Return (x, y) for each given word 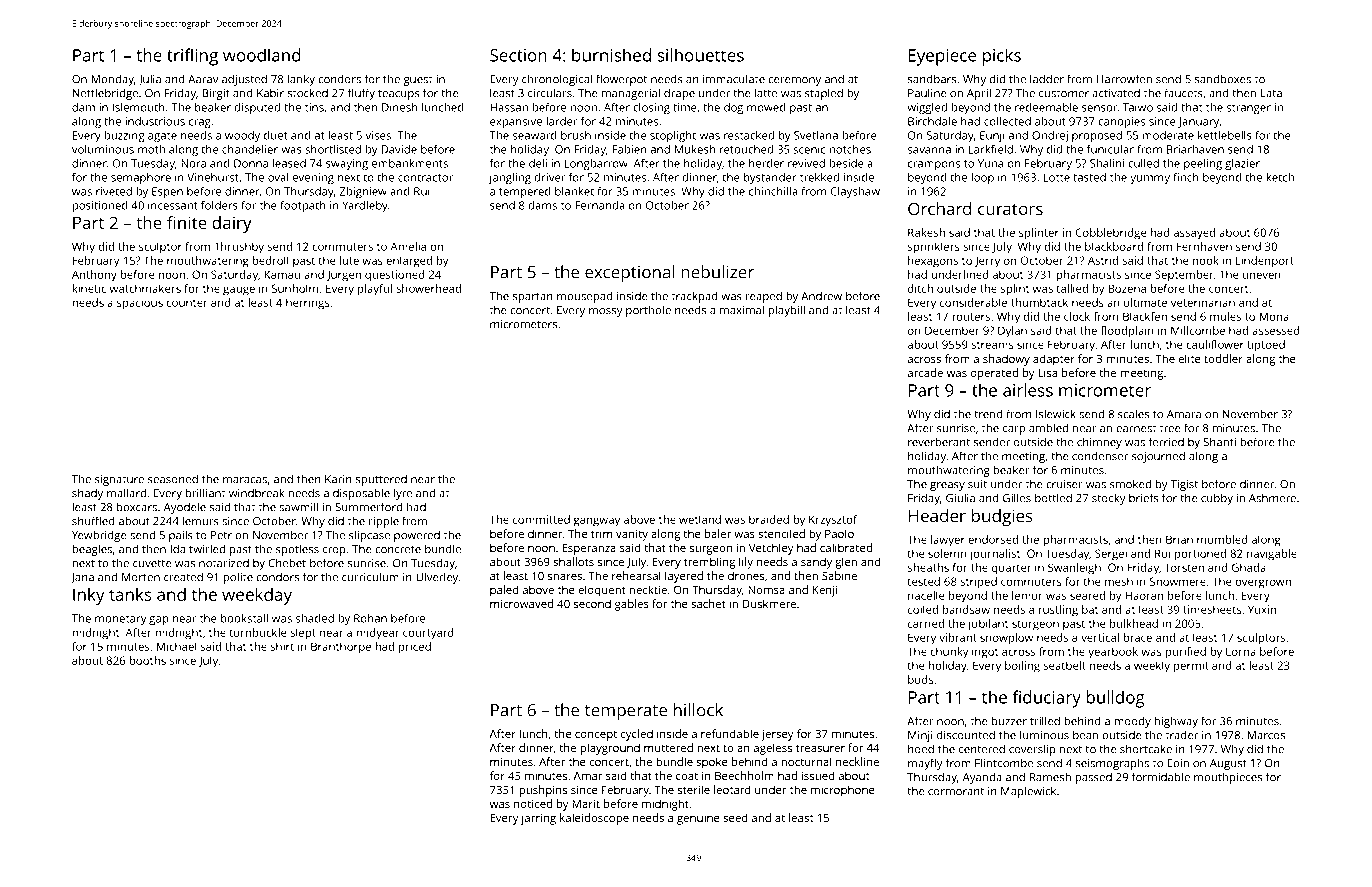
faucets (1183, 93)
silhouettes (700, 55)
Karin (338, 479)
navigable (1272, 555)
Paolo (839, 533)
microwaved (521, 603)
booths (147, 660)
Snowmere (1178, 581)
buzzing (124, 136)
